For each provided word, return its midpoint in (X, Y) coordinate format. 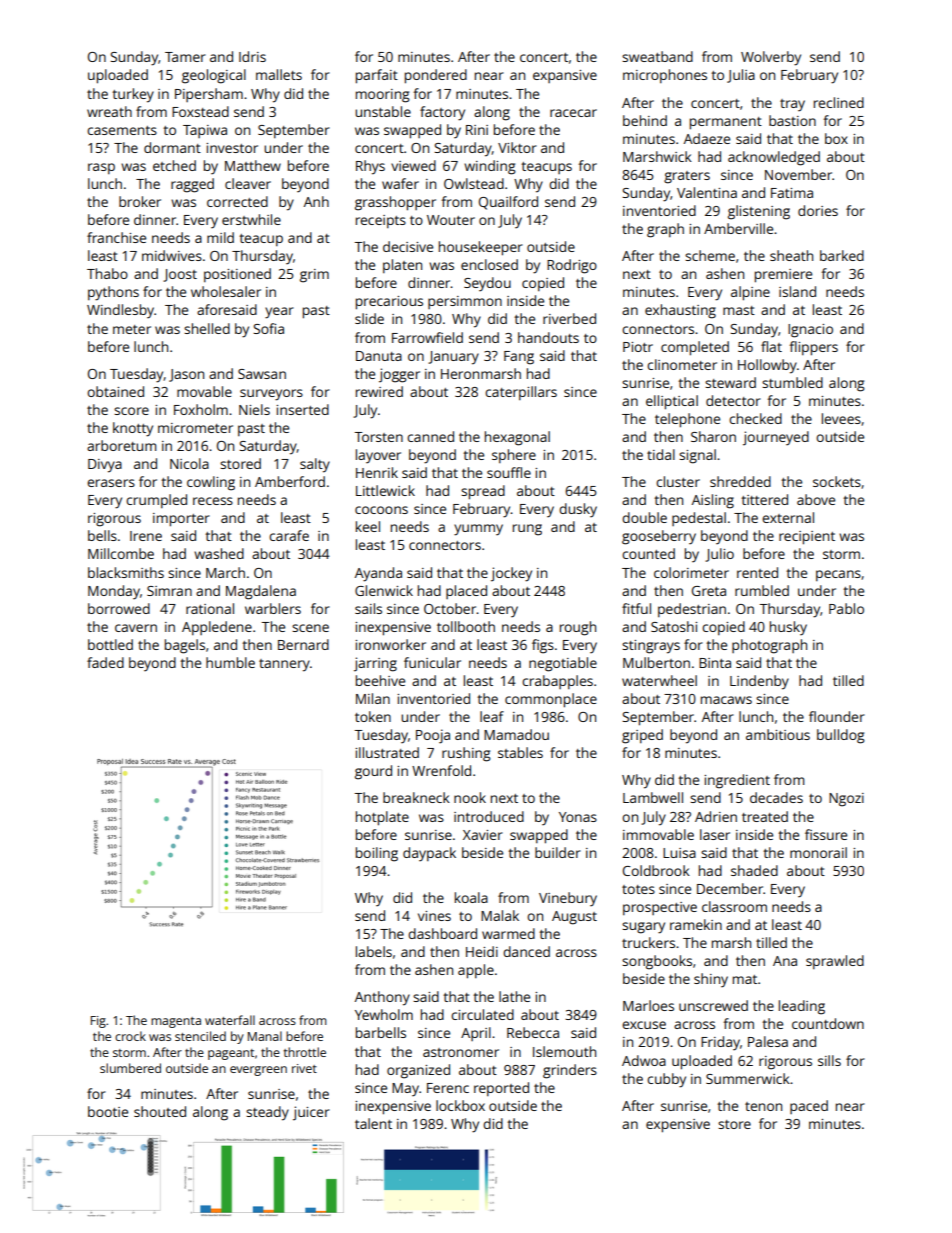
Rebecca (533, 1032)
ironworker (390, 644)
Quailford (508, 203)
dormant (172, 147)
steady (267, 1113)
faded (105, 662)
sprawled (835, 962)
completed (695, 348)
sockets (837, 481)
